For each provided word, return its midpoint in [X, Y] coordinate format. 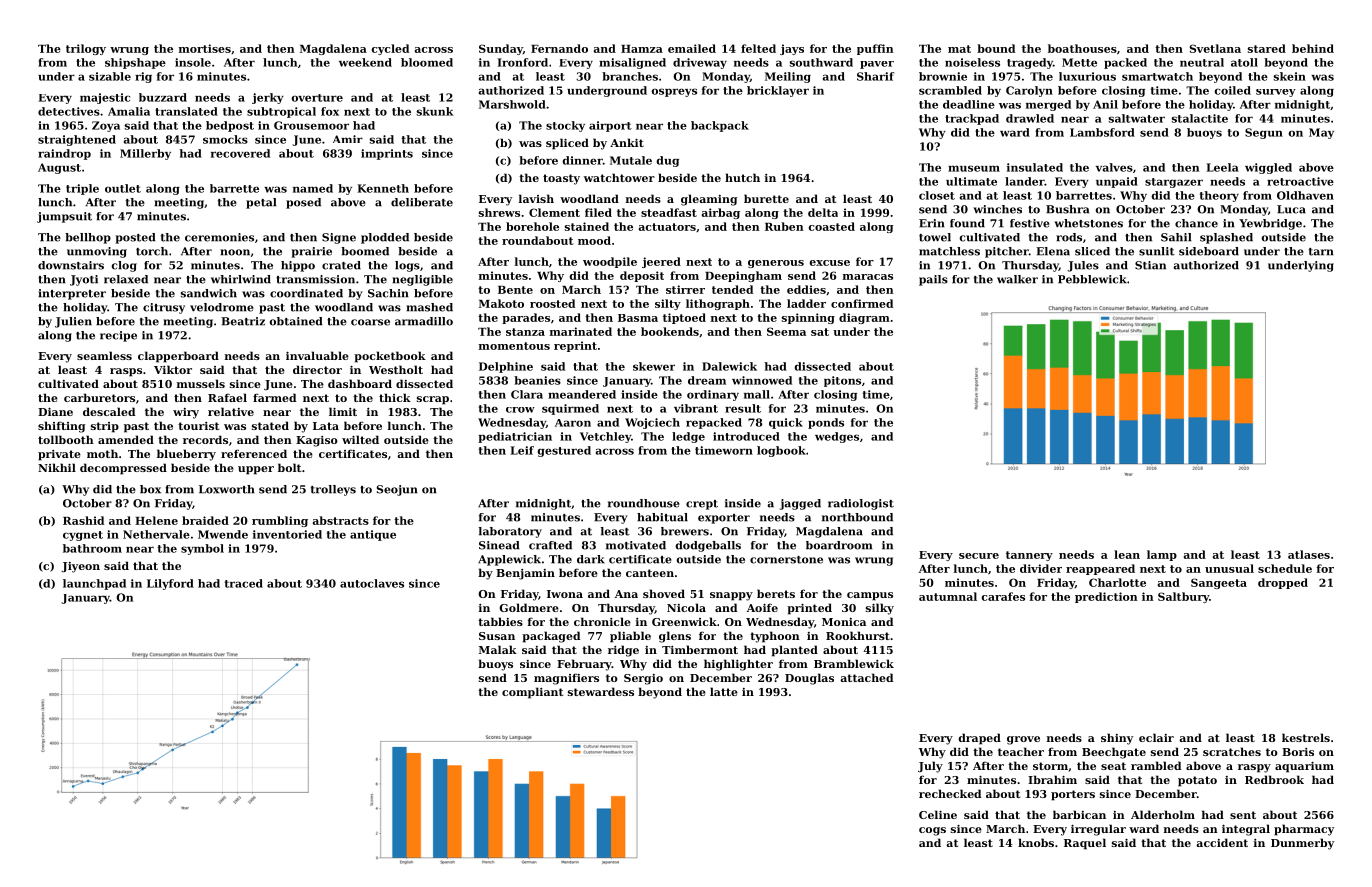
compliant [532, 693]
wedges [837, 437]
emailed [692, 48]
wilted [360, 439]
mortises [205, 48]
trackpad [972, 119]
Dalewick [729, 366]
